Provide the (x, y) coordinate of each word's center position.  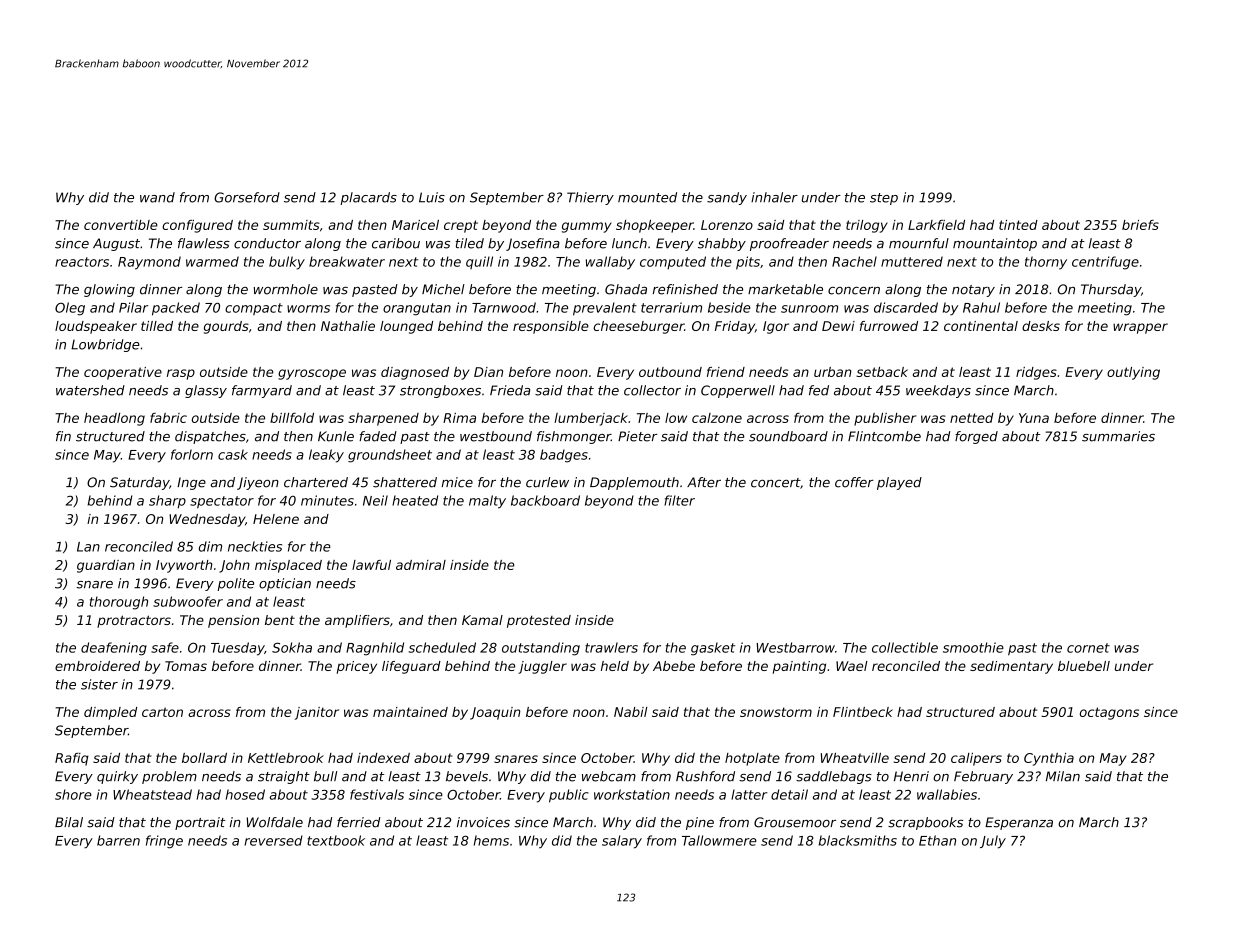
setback (882, 372)
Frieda (510, 390)
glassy (206, 391)
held (615, 666)
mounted (647, 197)
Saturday (139, 483)
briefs (1140, 225)
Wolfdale (274, 822)
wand (157, 197)
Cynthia (1049, 759)
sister (99, 684)
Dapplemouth (634, 483)
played (899, 483)
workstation (632, 794)
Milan (1063, 776)
